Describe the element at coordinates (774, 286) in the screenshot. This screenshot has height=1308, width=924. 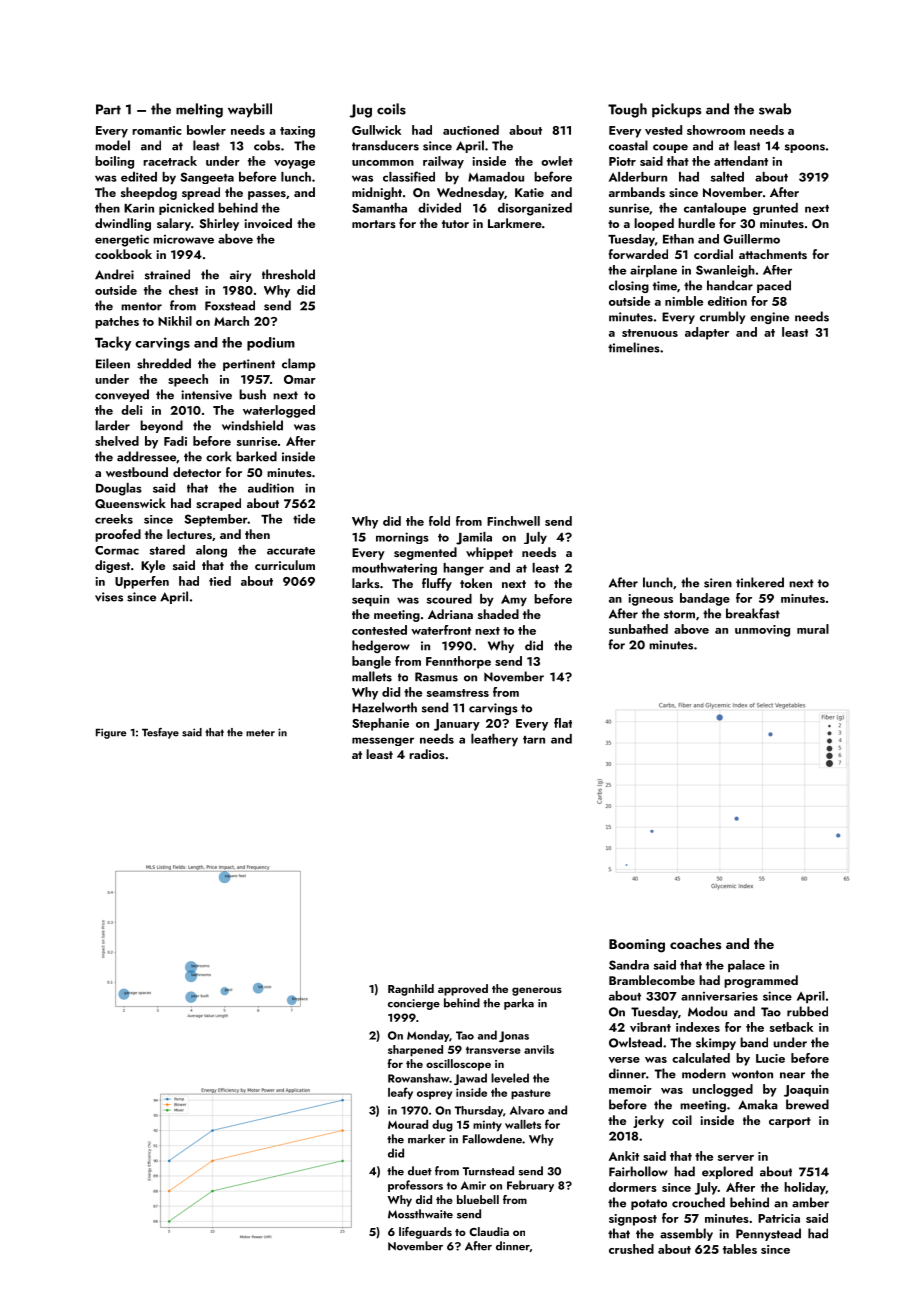
I see `paced` at that location.
